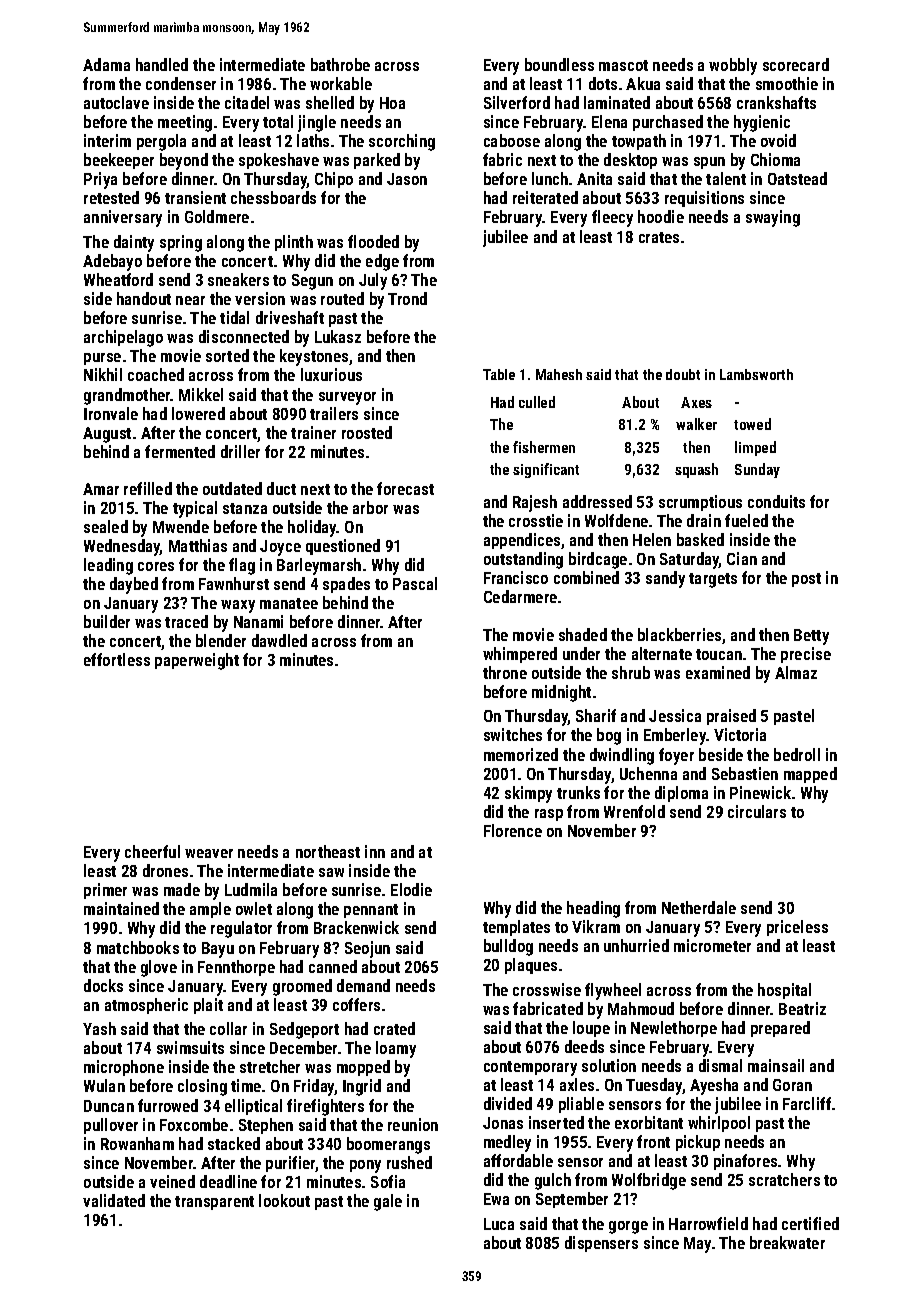 Image resolution: width=924 pixels, height=1314 pixels. I want to click on boundless, so click(559, 64).
